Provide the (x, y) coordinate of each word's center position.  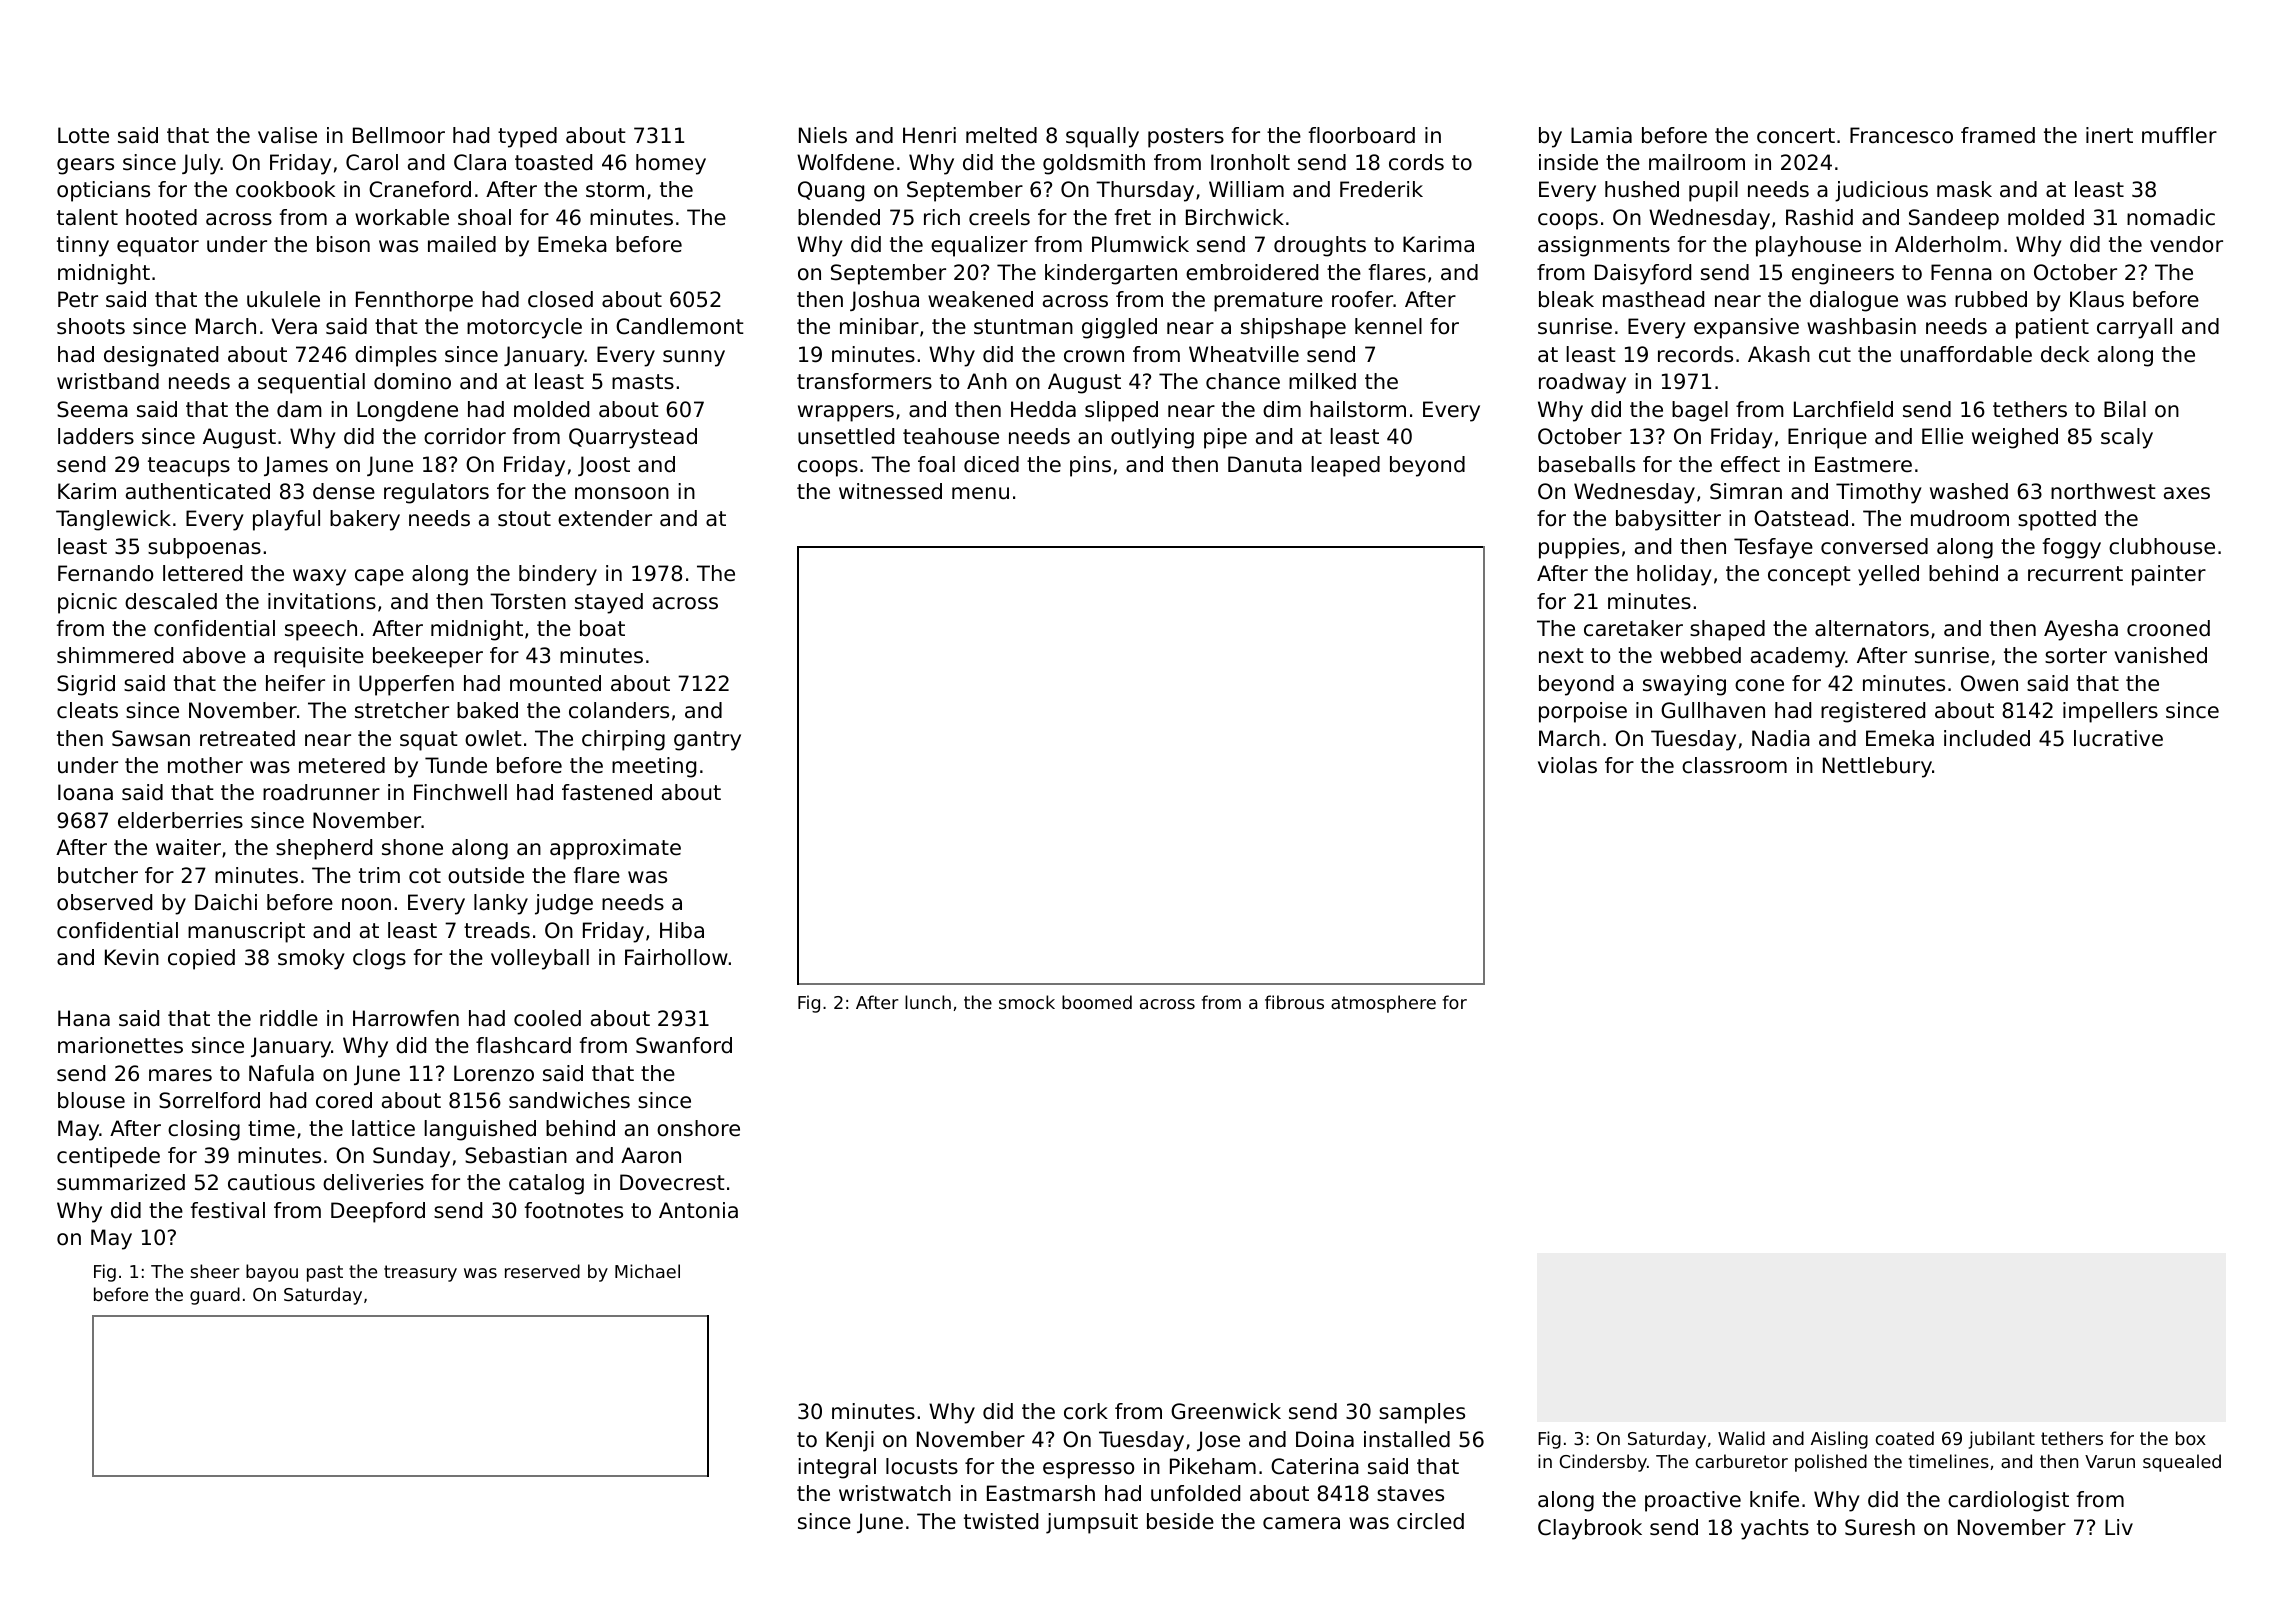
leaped (1345, 466)
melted (1001, 135)
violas (1567, 765)
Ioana (85, 792)
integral (837, 1468)
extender (605, 518)
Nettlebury (1877, 767)
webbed (1700, 655)
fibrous (1294, 1002)
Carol (372, 162)
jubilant (2002, 1440)
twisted (1001, 1521)
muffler (2179, 135)
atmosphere (1383, 1004)
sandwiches (569, 1100)
